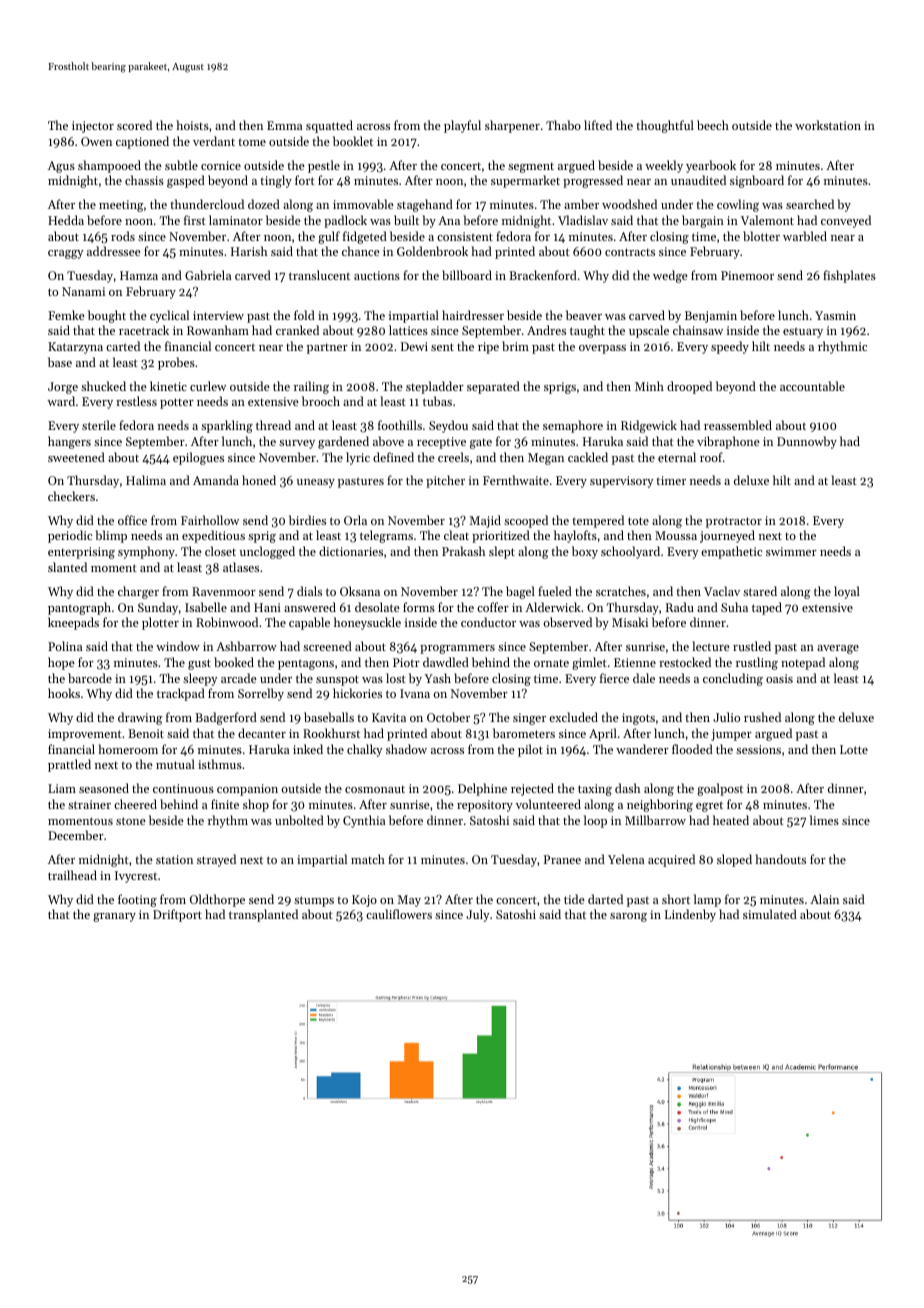  What do you see at coordinates (216, 860) in the screenshot?
I see `strayed` at bounding box center [216, 860].
